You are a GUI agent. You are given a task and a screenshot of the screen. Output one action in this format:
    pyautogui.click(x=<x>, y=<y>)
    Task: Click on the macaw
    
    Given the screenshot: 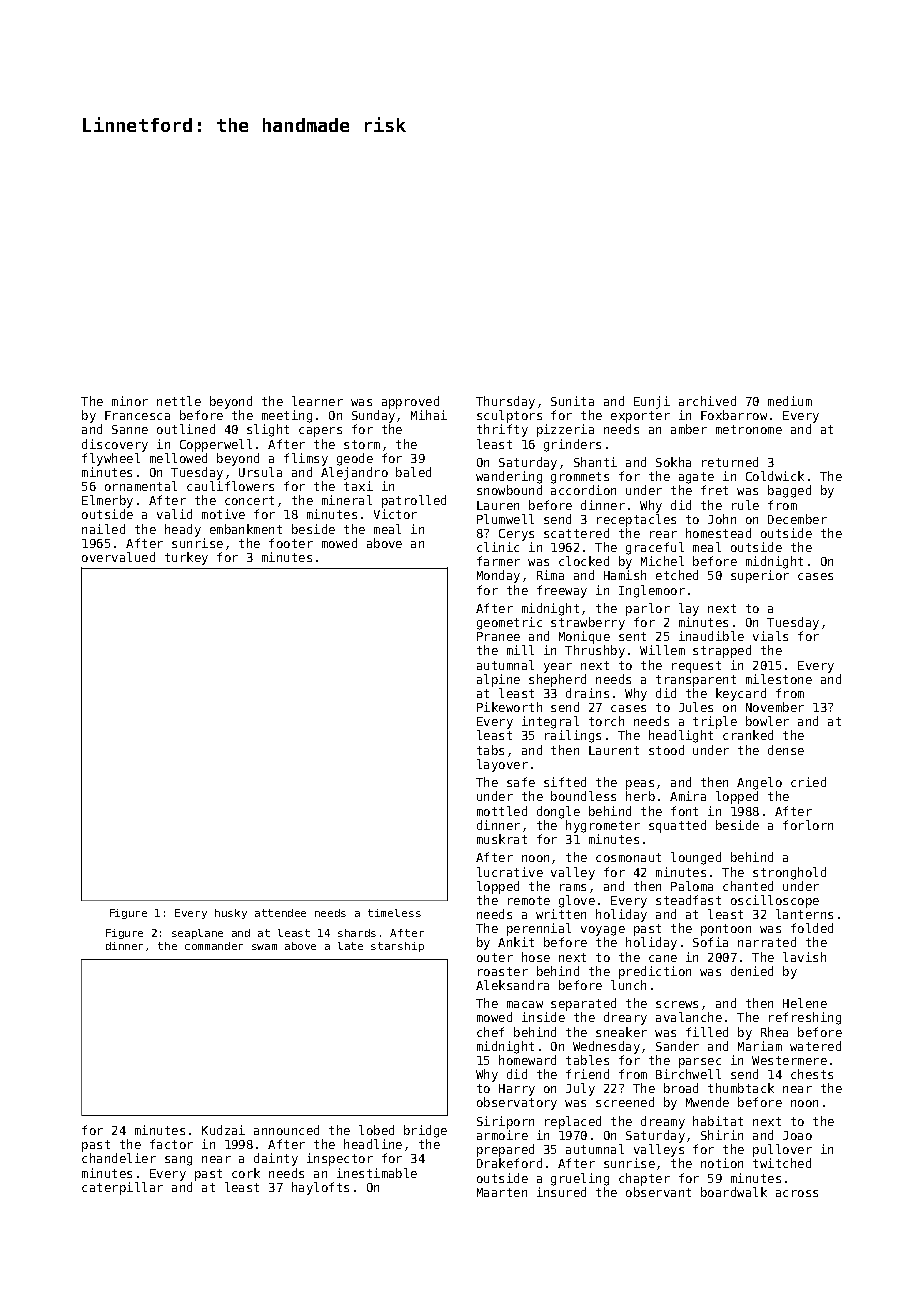 What is the action you would take?
    pyautogui.click(x=525, y=1004)
